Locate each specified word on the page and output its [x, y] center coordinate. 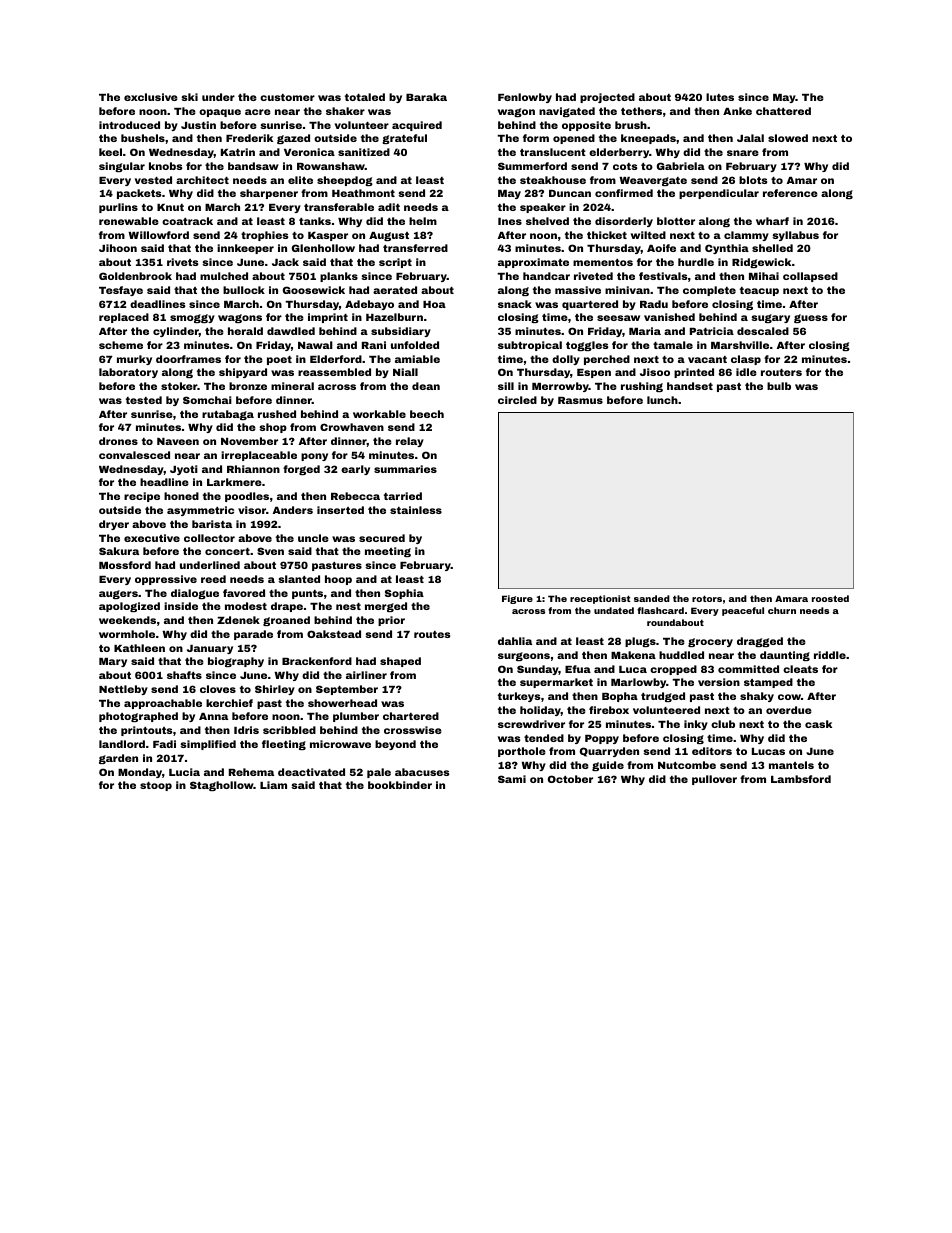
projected [607, 98]
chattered [783, 111]
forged [301, 470]
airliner [366, 675]
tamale [673, 345]
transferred [415, 248]
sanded [652, 598]
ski [189, 97]
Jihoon [118, 248]
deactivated [311, 772]
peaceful [743, 611]
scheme [121, 345]
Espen [594, 373]
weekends [127, 620]
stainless [416, 510]
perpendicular [719, 194]
